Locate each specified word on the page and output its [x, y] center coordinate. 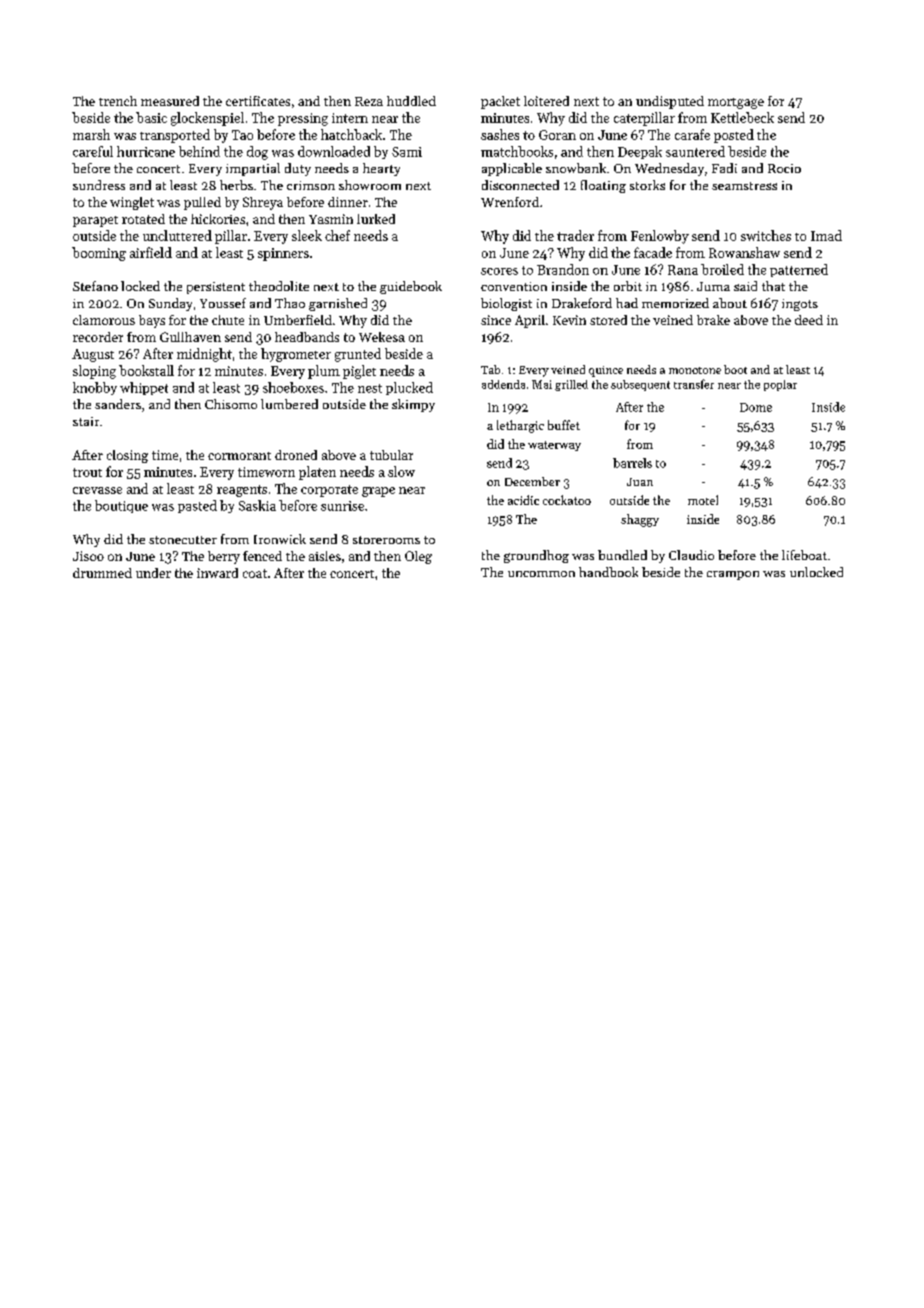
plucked [409, 388]
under [153, 573]
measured [170, 101]
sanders [118, 404]
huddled [411, 101]
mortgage [736, 103]
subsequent [640, 385]
